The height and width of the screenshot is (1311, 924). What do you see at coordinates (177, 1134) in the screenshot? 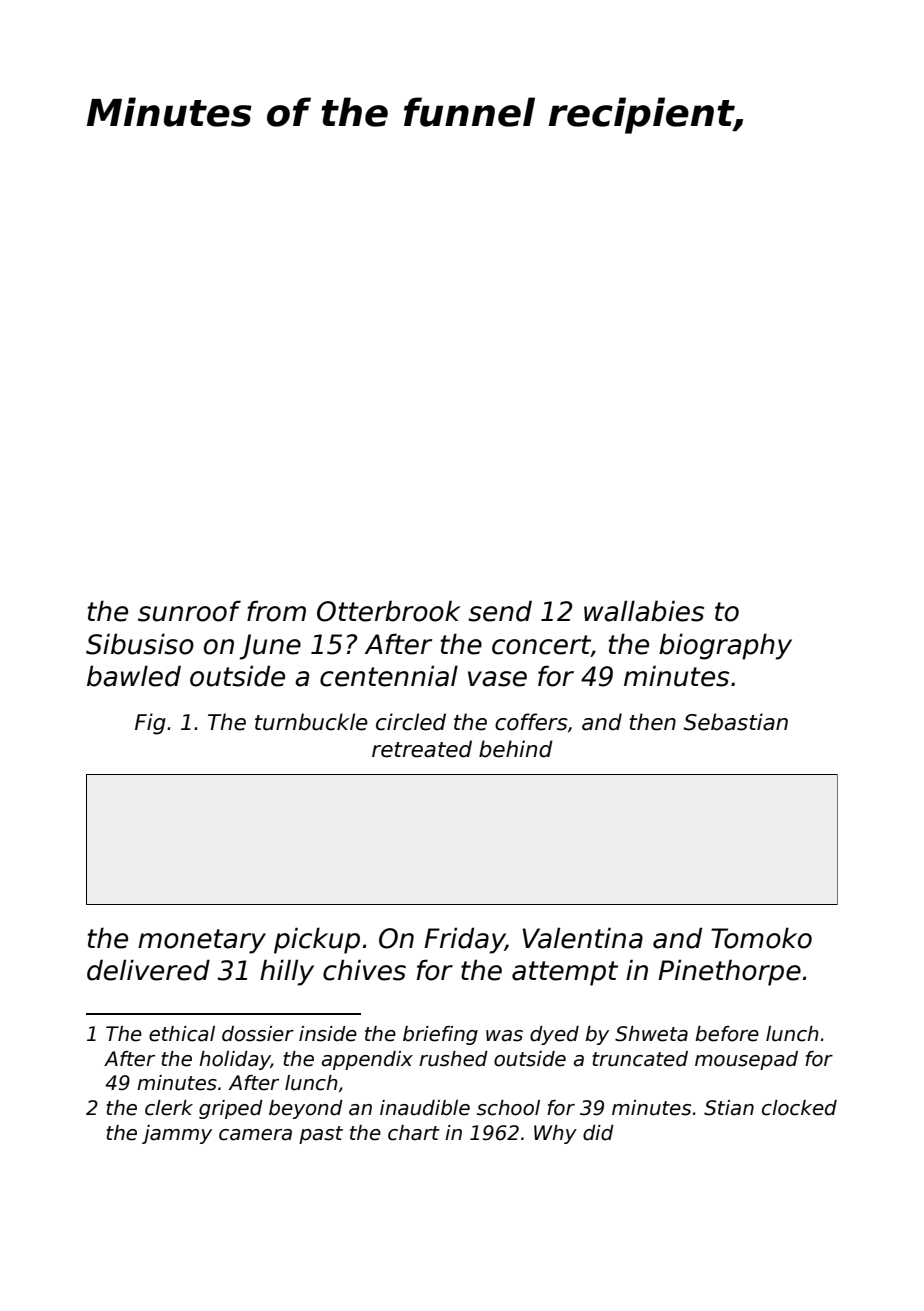
I see `jammy` at bounding box center [177, 1134].
